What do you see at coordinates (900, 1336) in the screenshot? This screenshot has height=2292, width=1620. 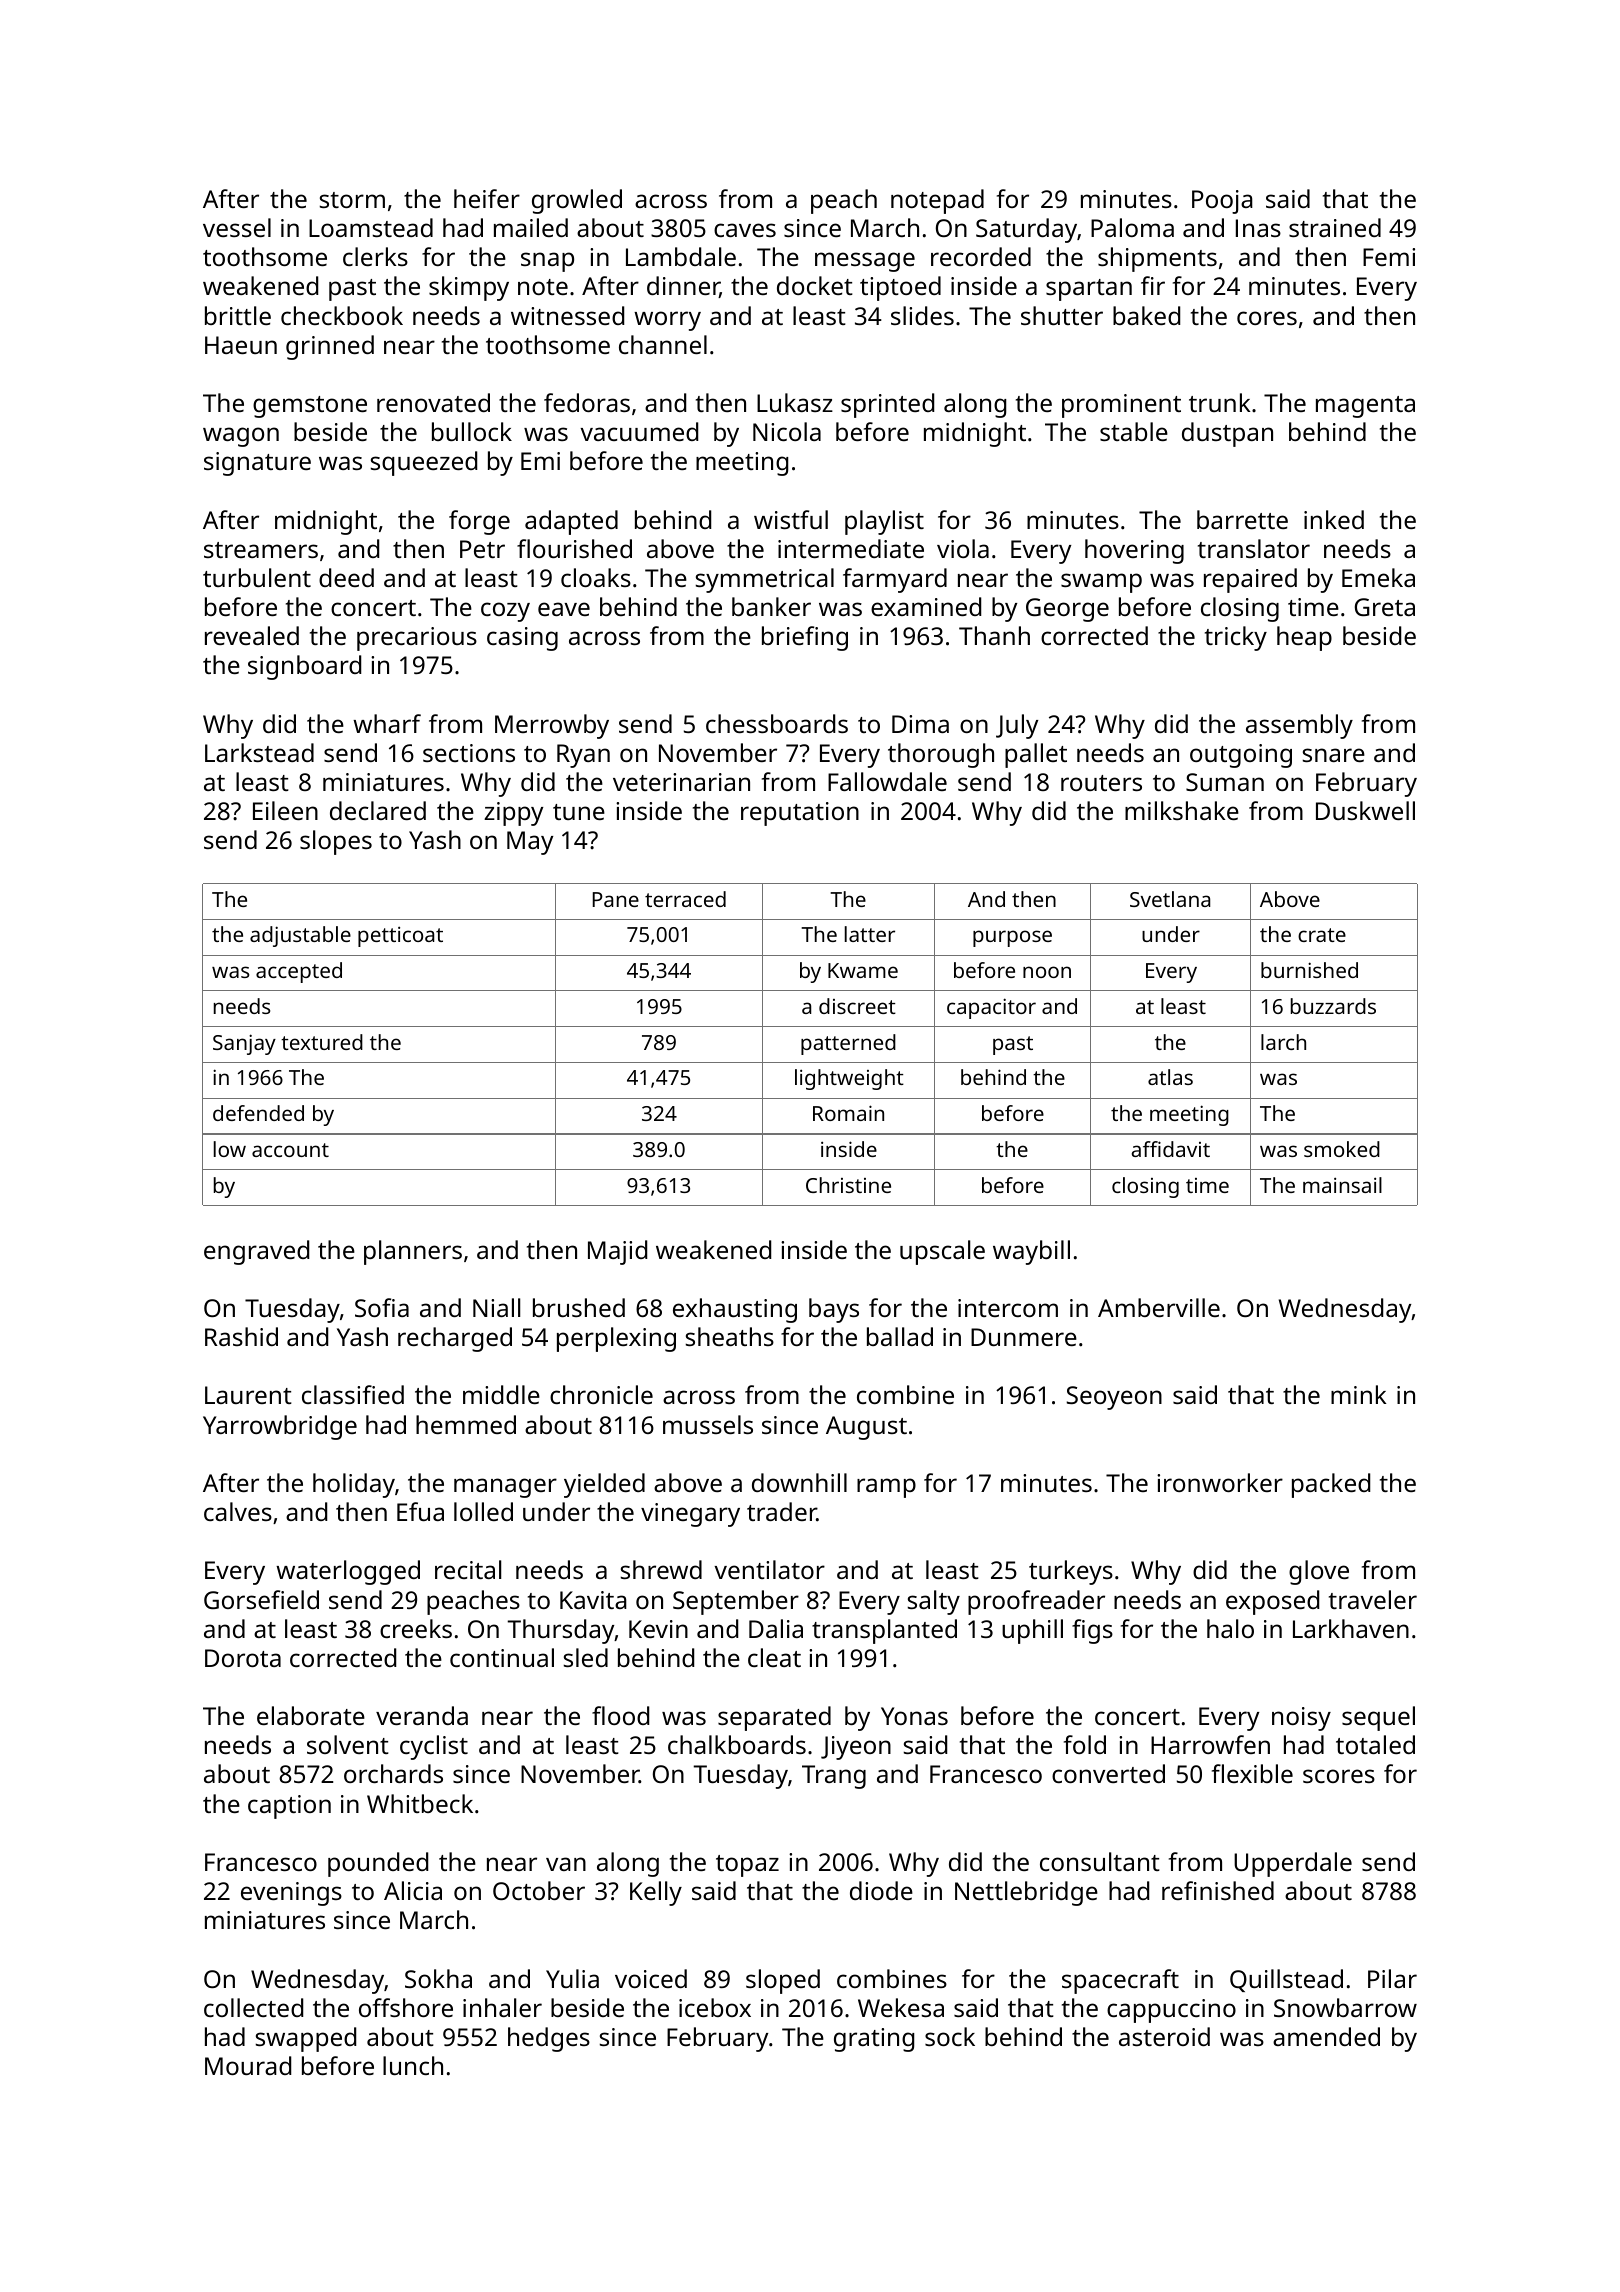 I see `ballad` at bounding box center [900, 1336].
